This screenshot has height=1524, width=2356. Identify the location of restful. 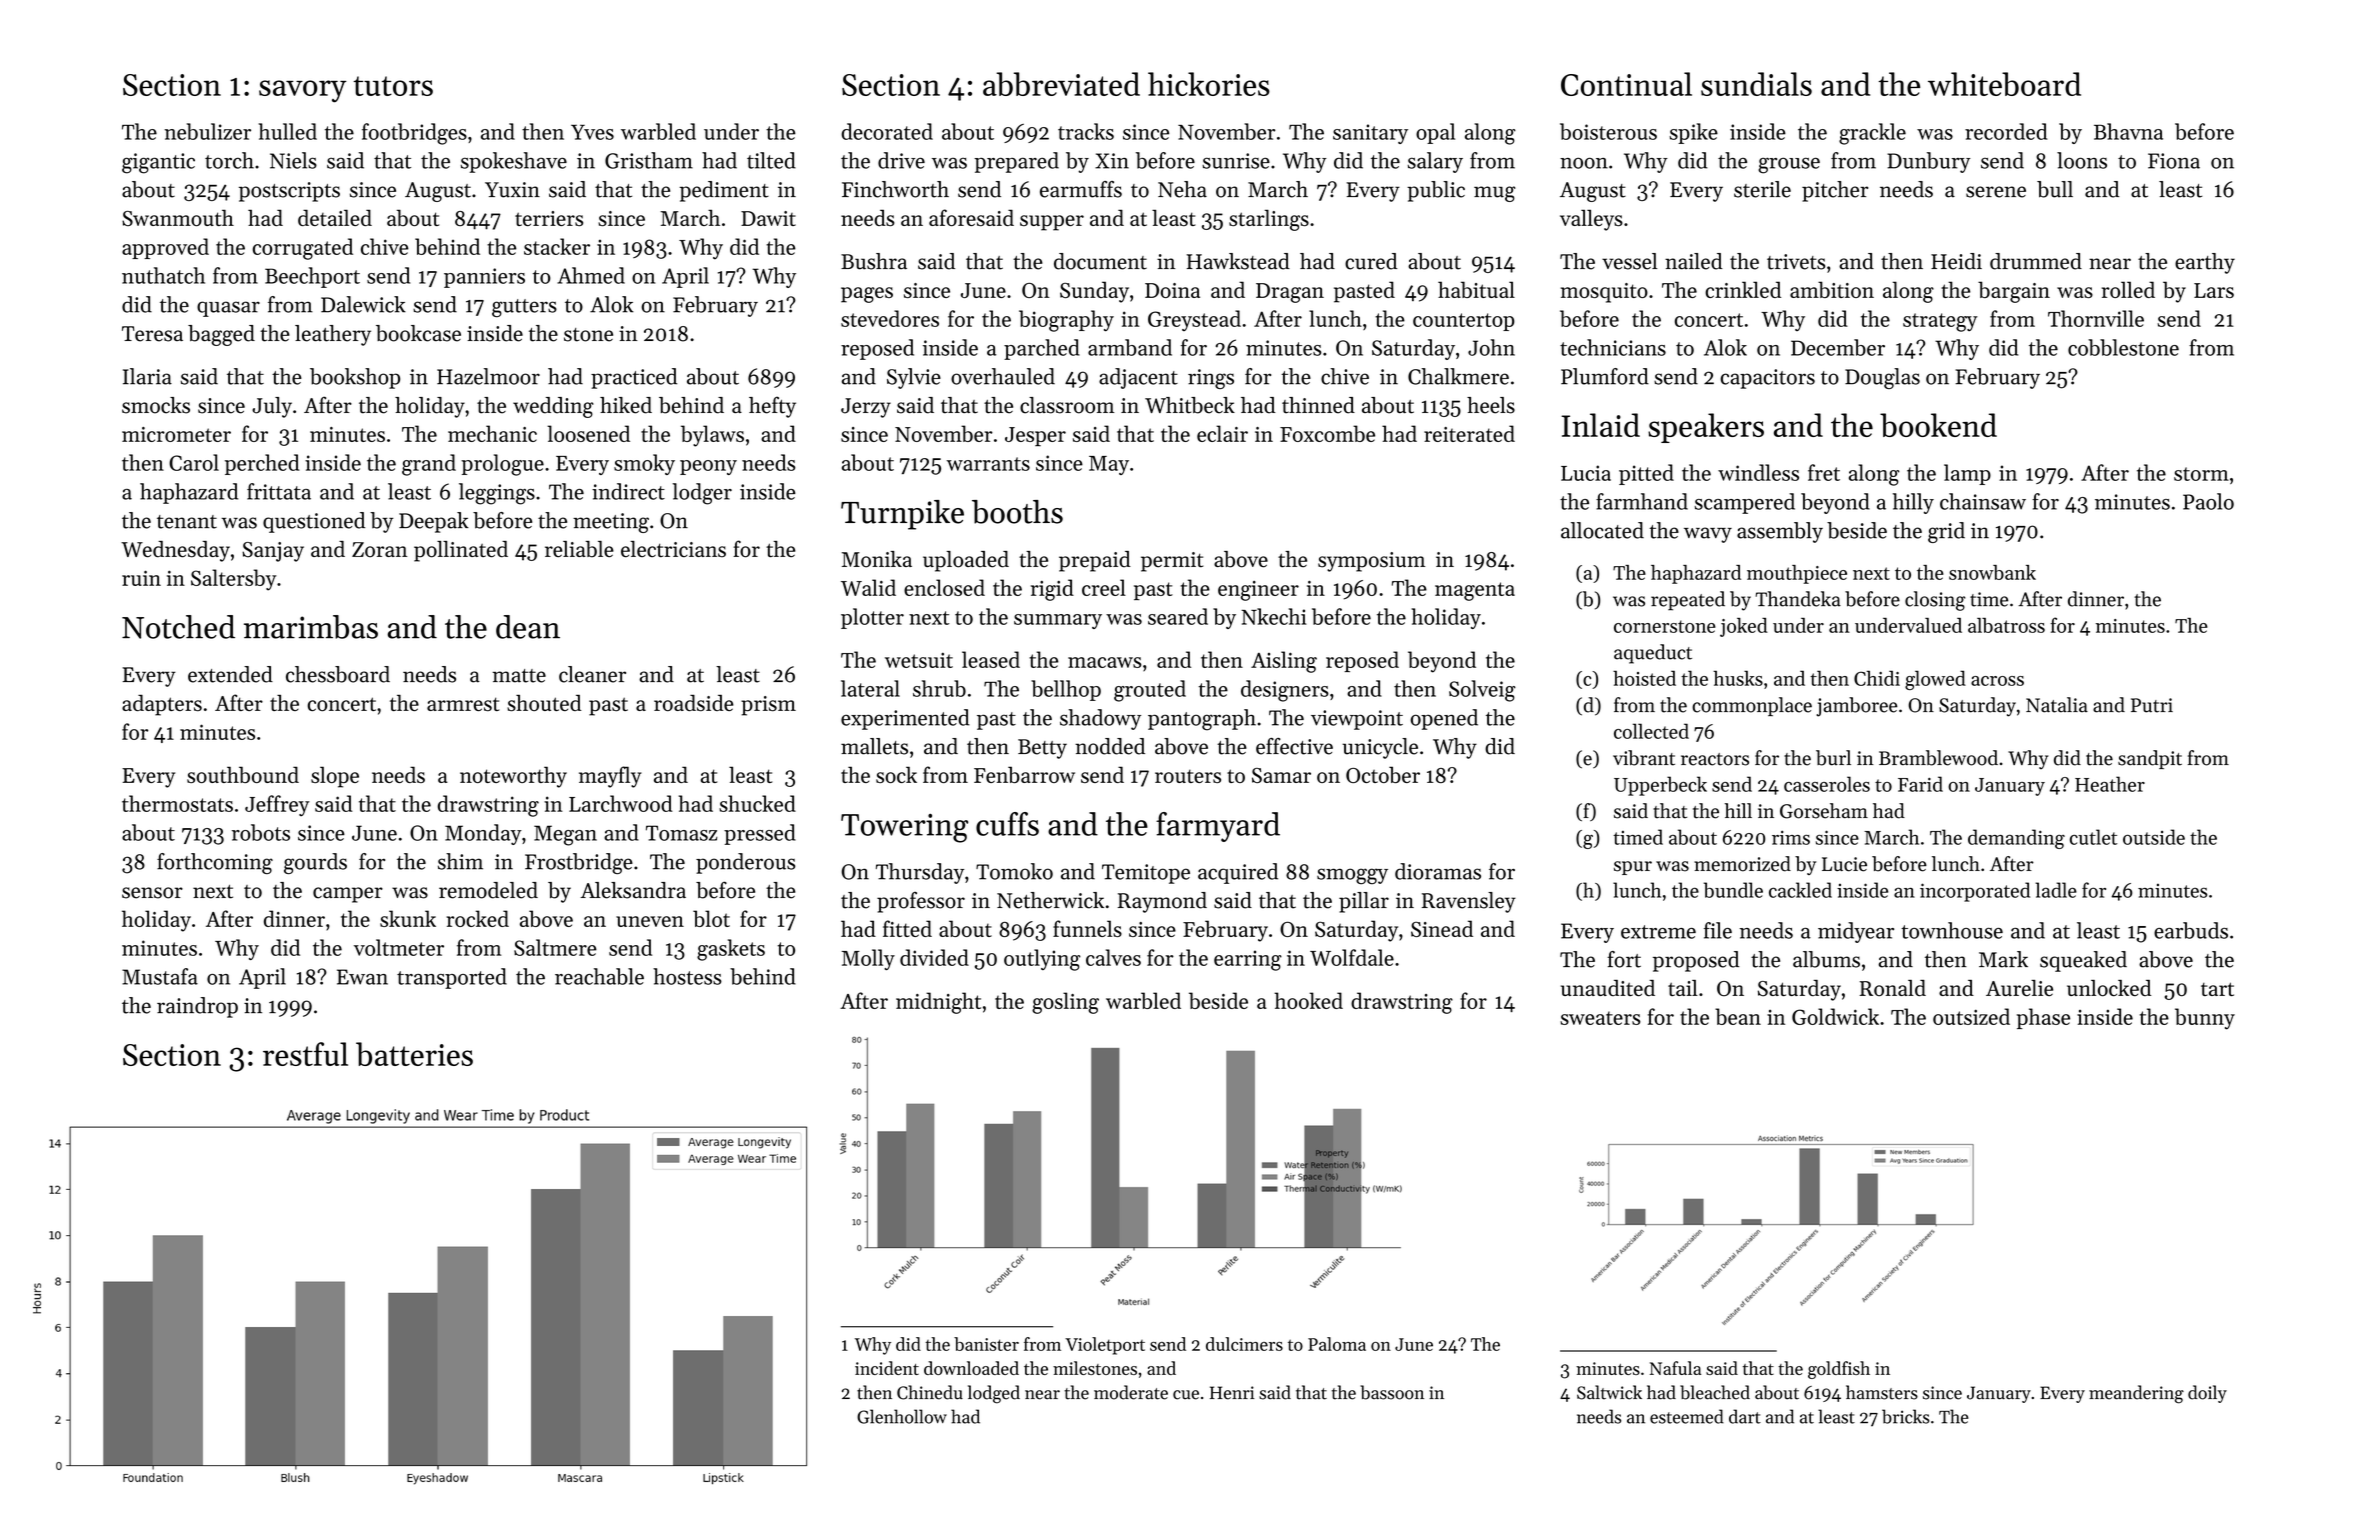
(305, 1054).
